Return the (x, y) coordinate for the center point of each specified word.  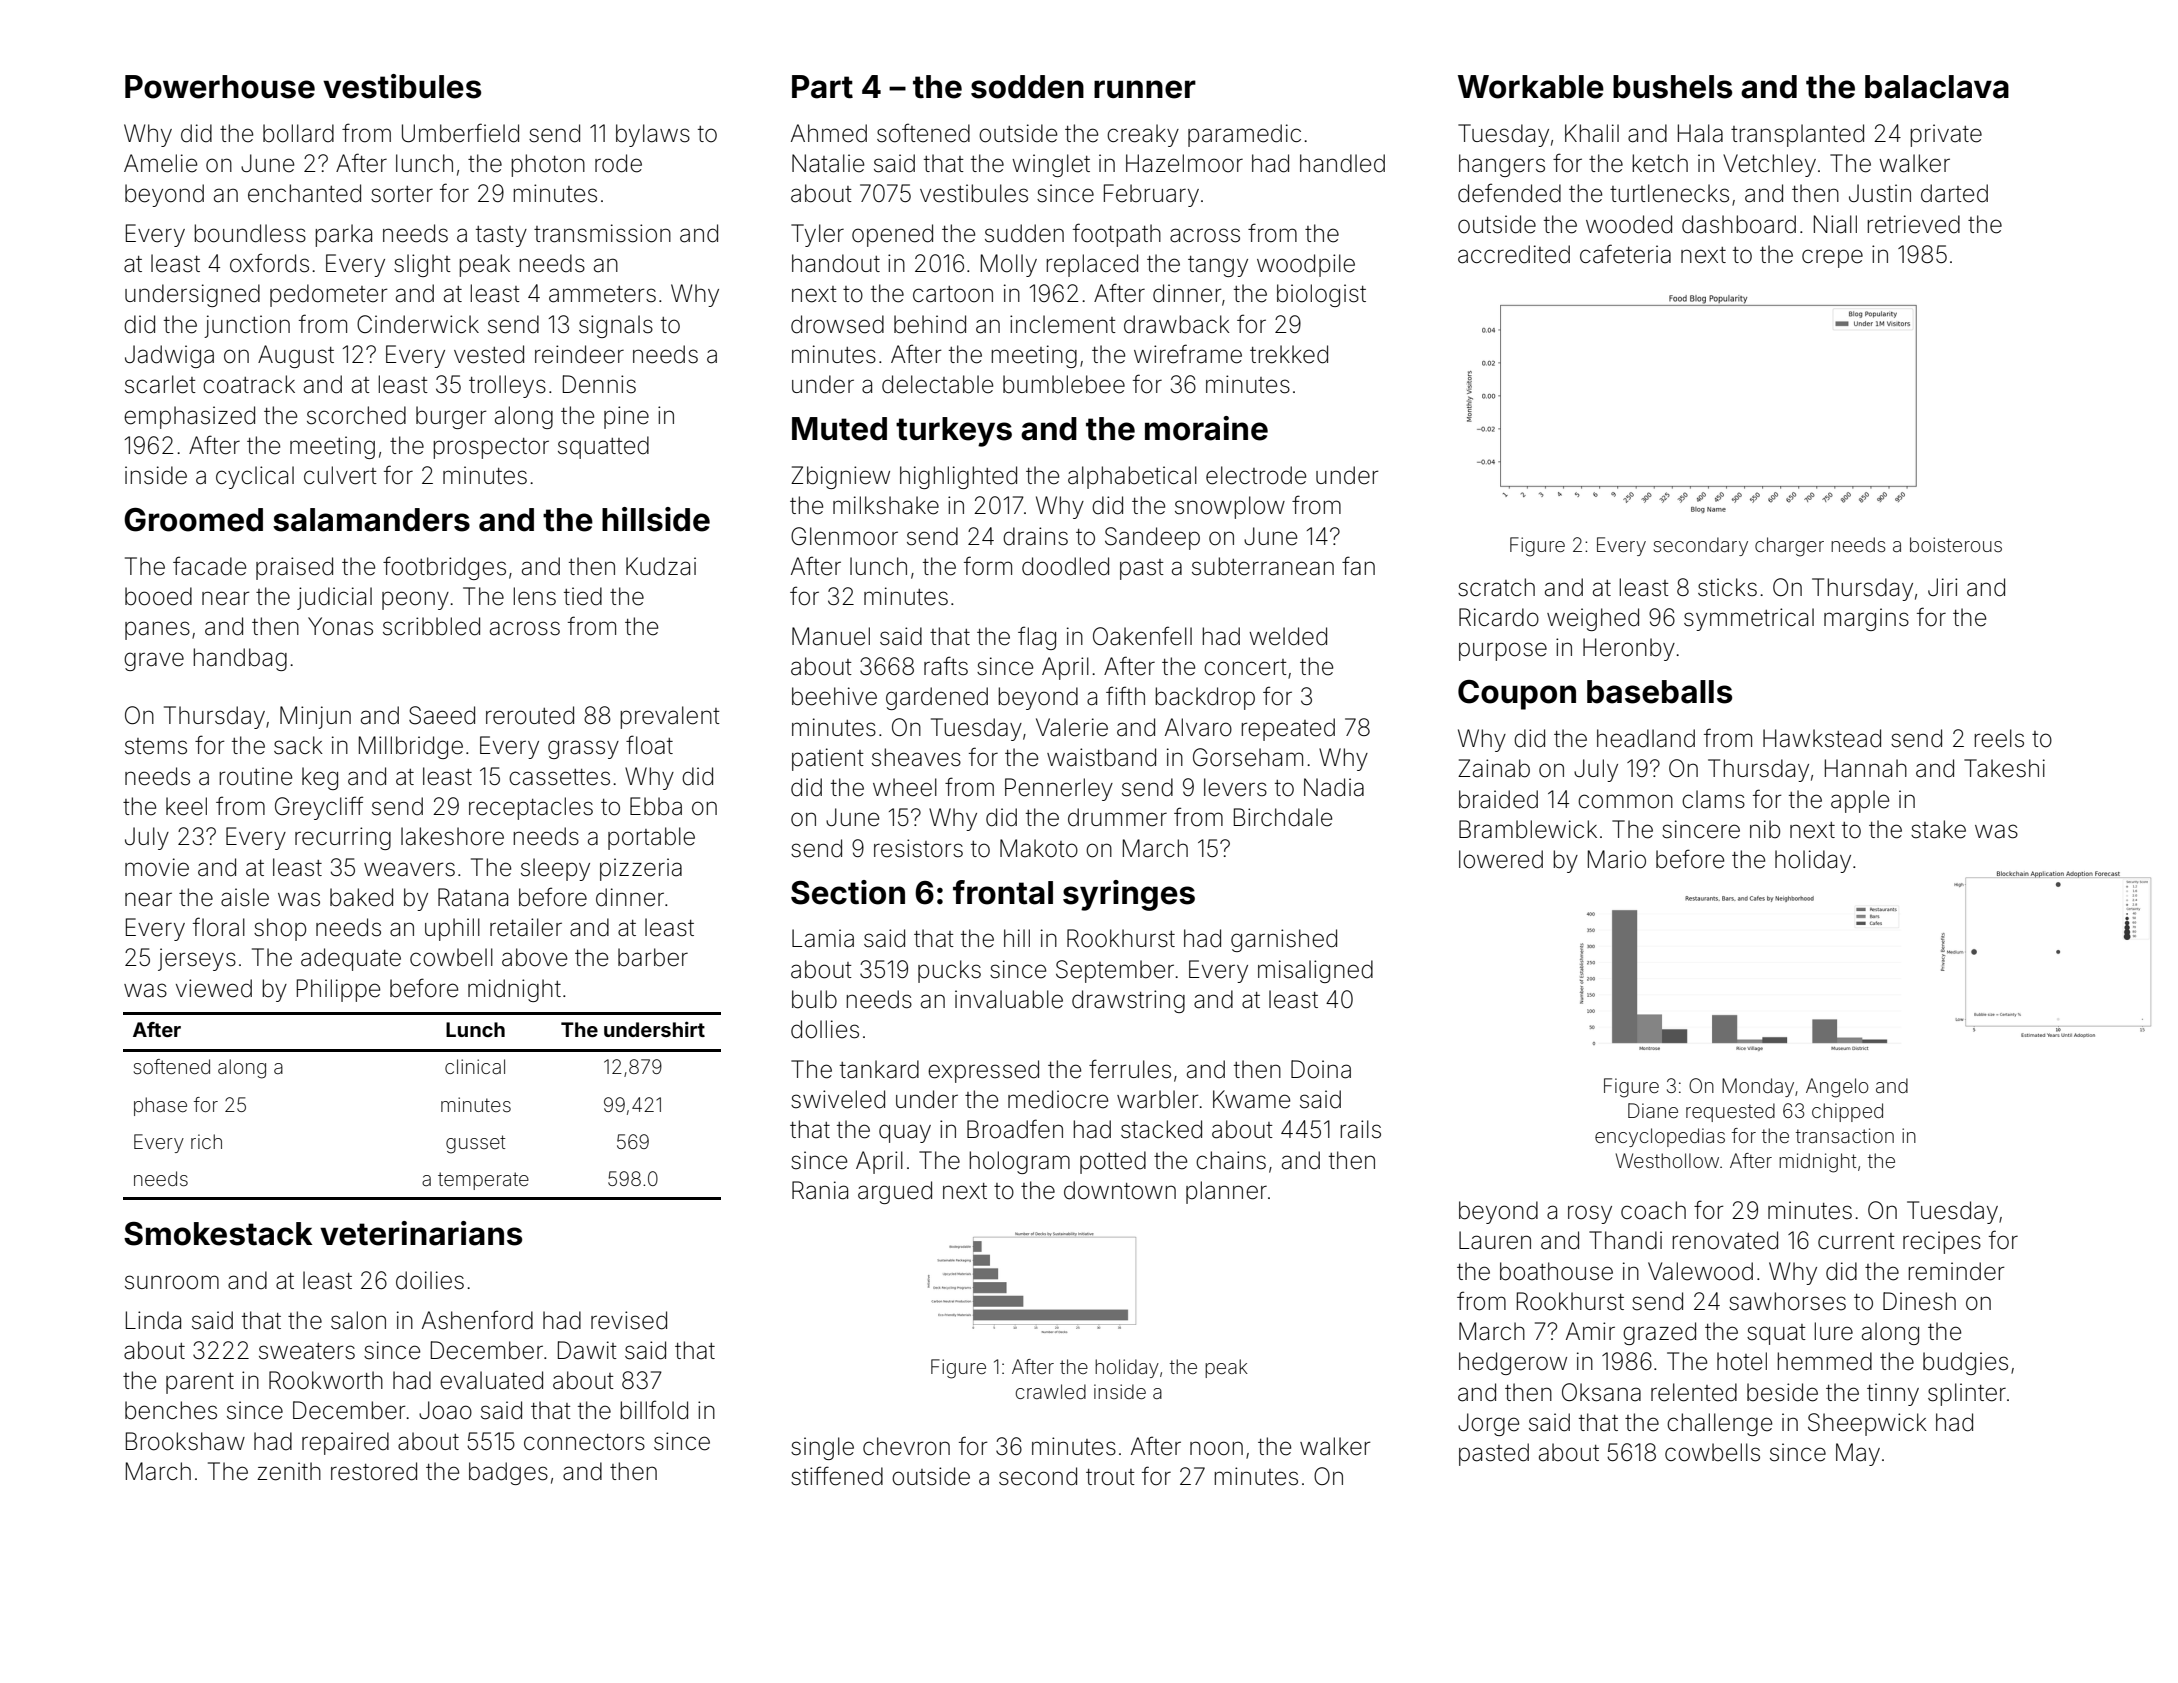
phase (160, 1106)
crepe (1832, 258)
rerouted (530, 715)
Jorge (1488, 1424)
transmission (602, 233)
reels (1999, 738)
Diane (1653, 1110)
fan (1358, 566)
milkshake (886, 505)
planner (1226, 1192)
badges (508, 1473)
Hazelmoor (1184, 163)
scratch (1496, 587)
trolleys (507, 386)
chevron (906, 1446)
